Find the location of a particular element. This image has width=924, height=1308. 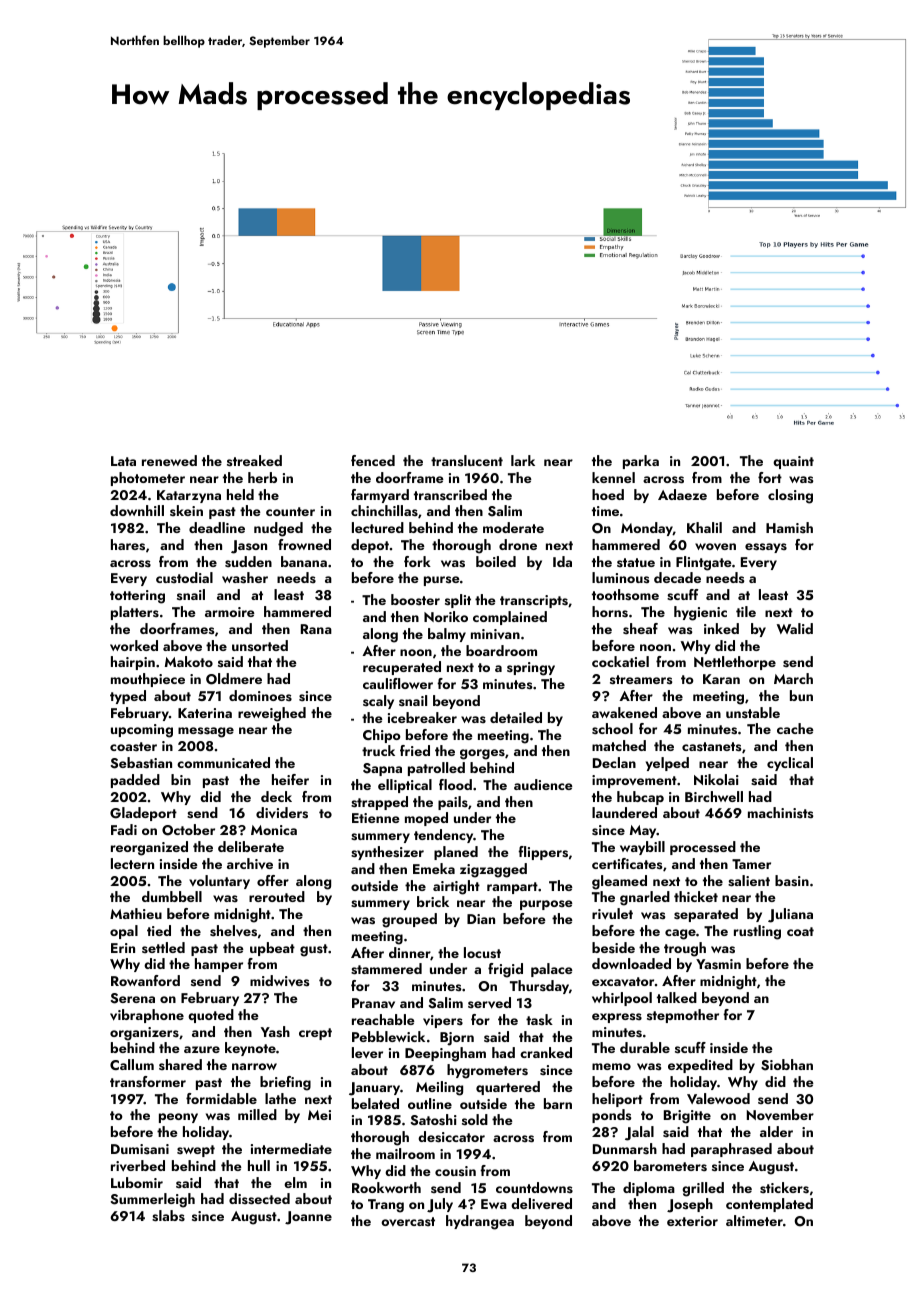

organizers is located at coordinates (144, 1034).
